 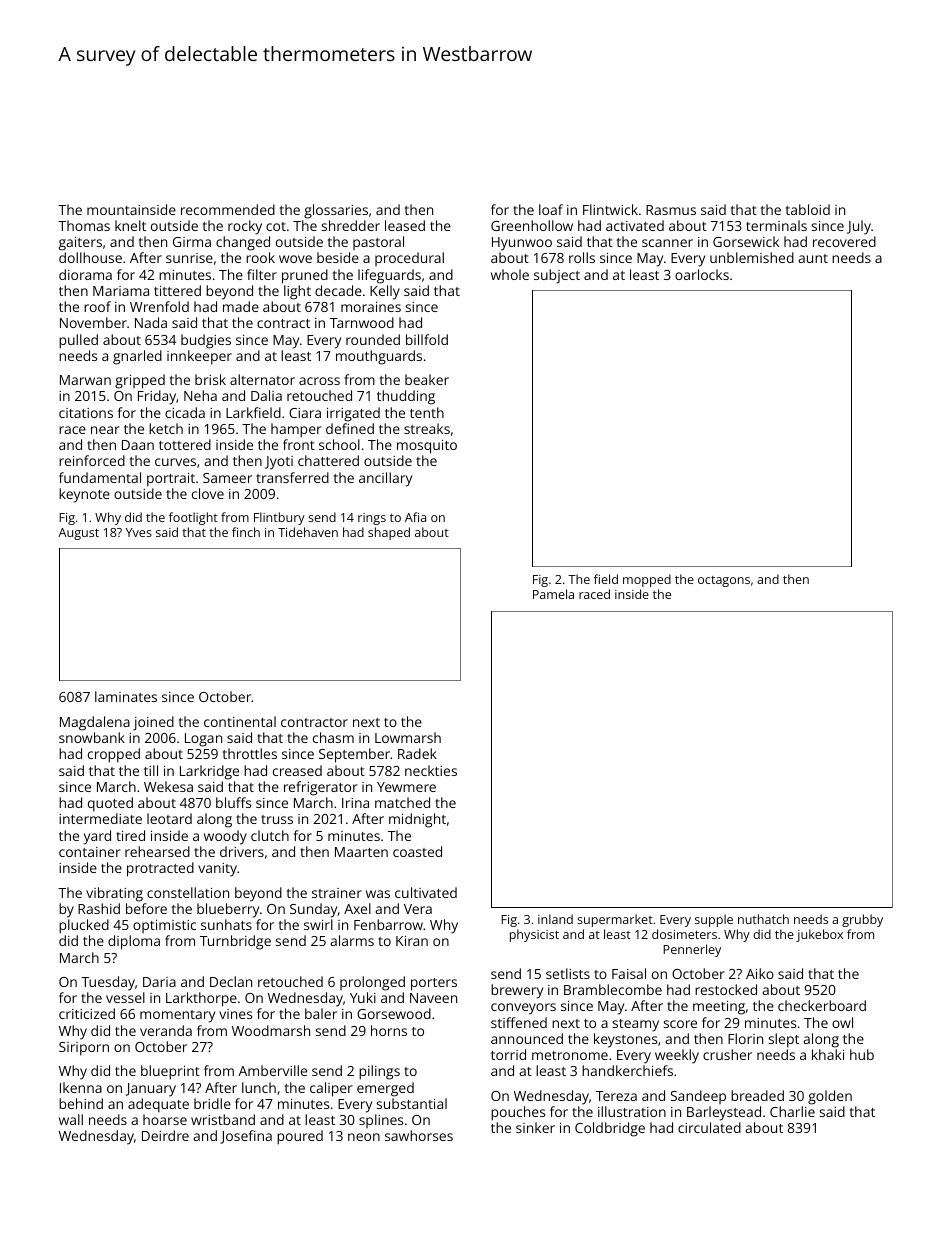 I want to click on octagons, so click(x=724, y=581).
